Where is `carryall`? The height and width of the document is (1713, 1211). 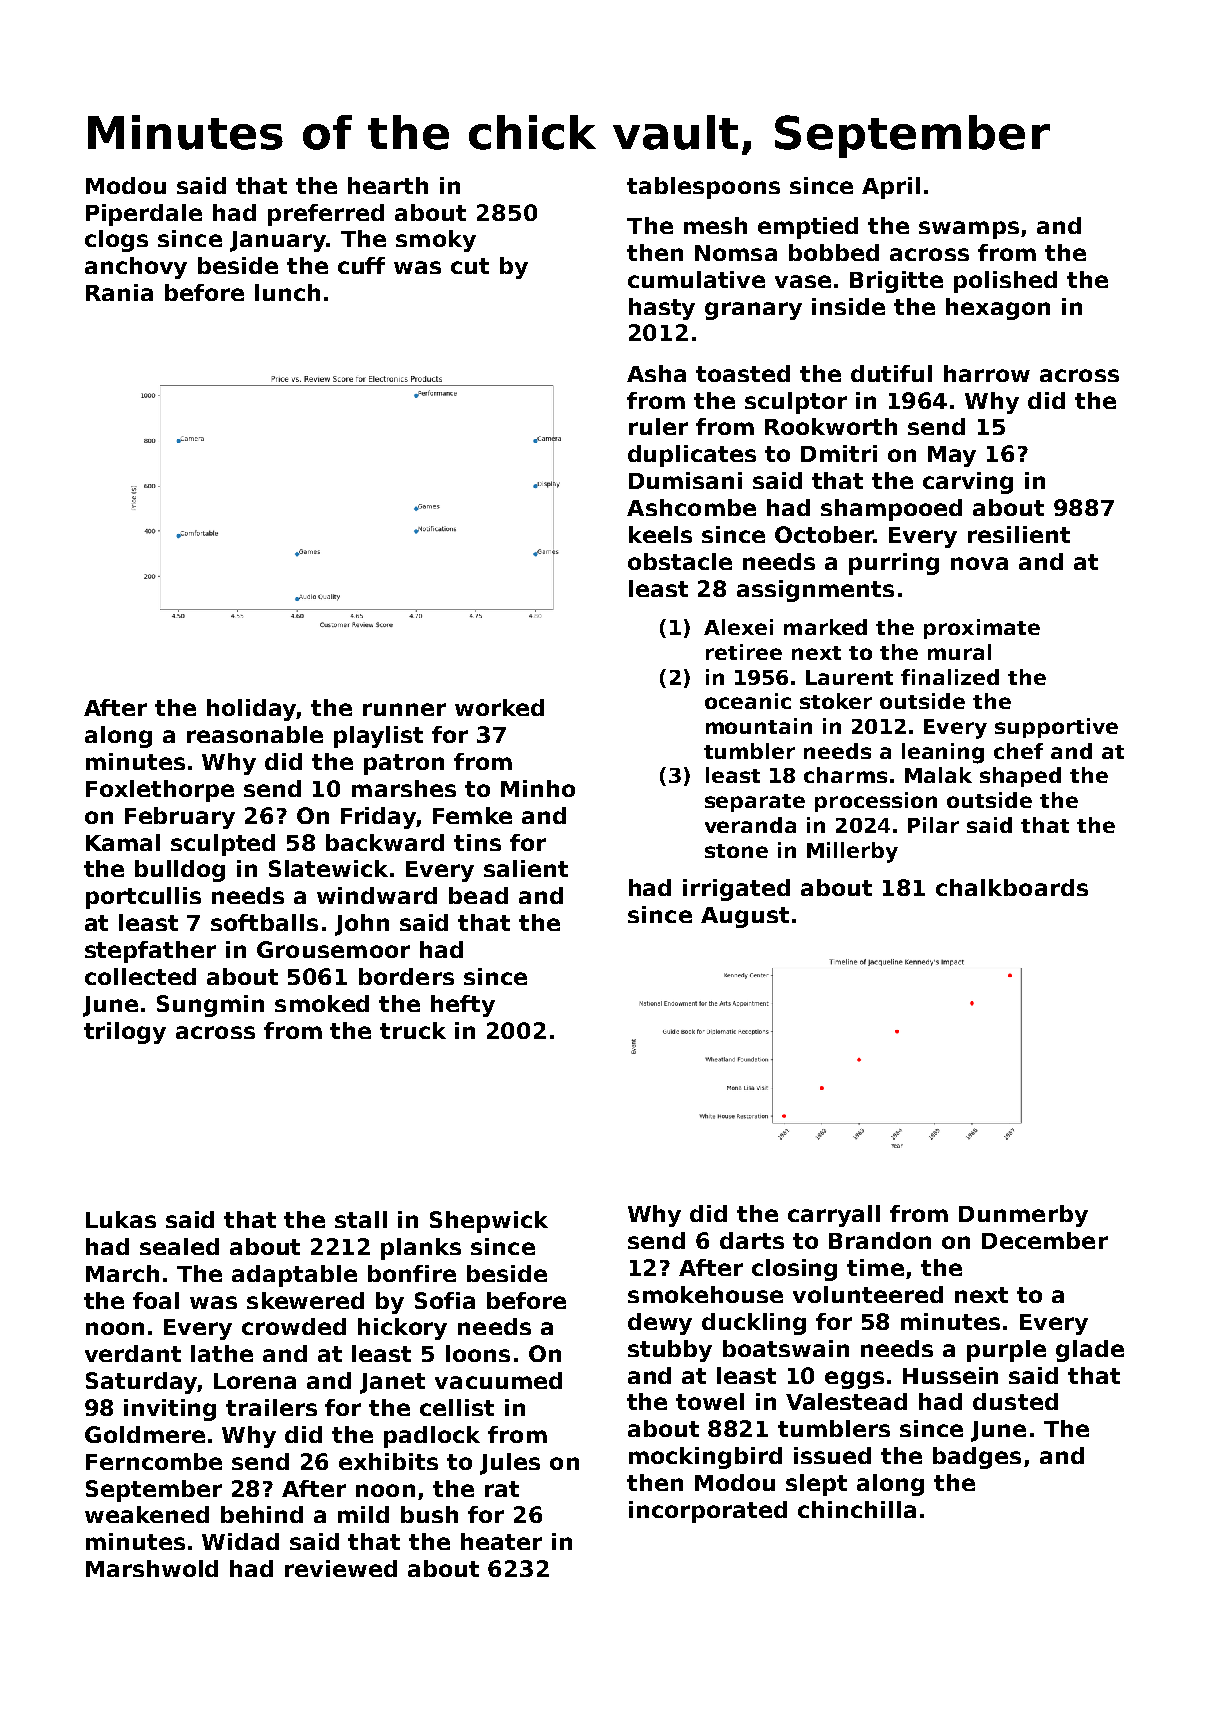
carryall is located at coordinates (834, 1216).
